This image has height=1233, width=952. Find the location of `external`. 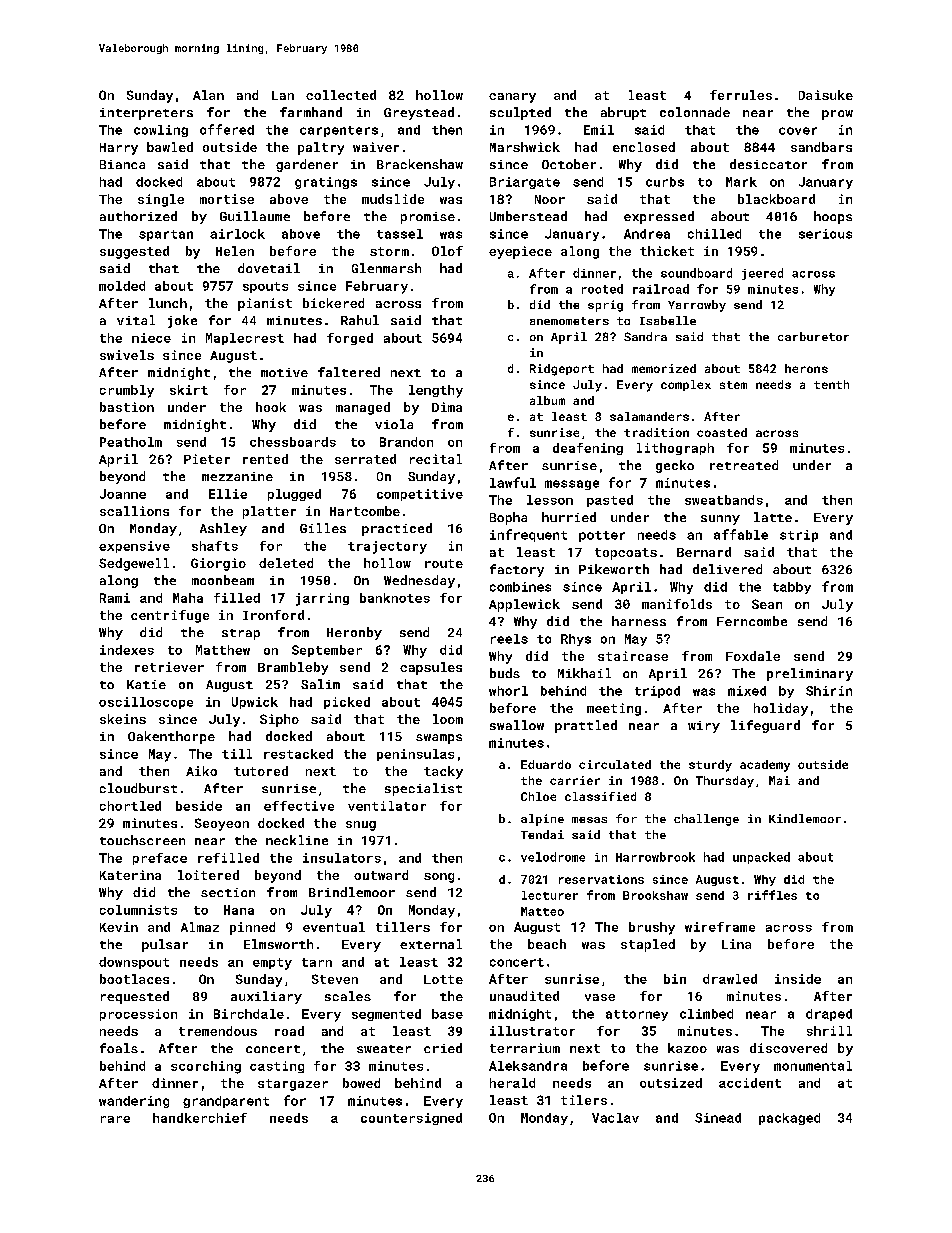

external is located at coordinates (431, 944).
